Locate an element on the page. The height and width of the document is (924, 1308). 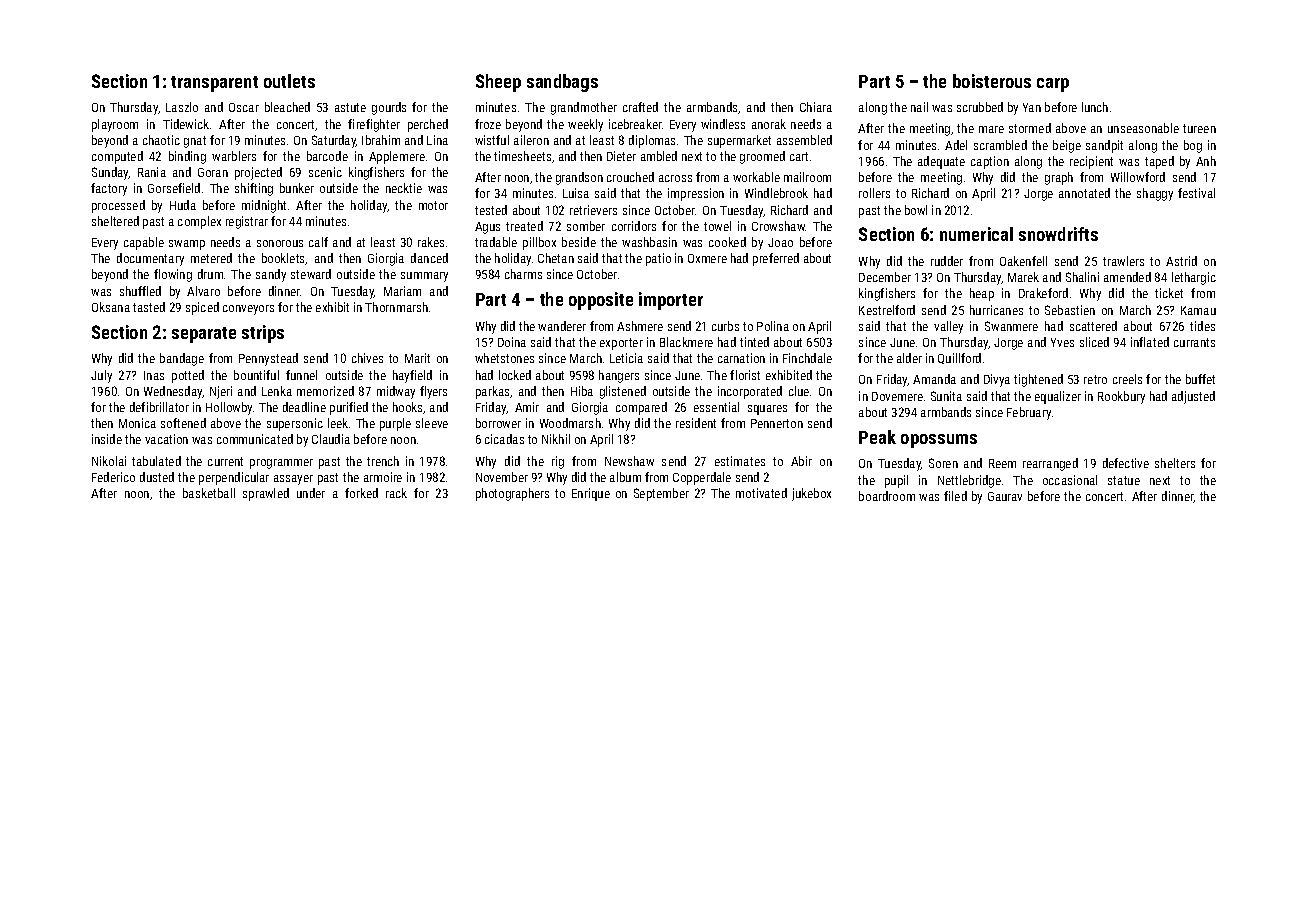
glistened is located at coordinates (623, 392).
